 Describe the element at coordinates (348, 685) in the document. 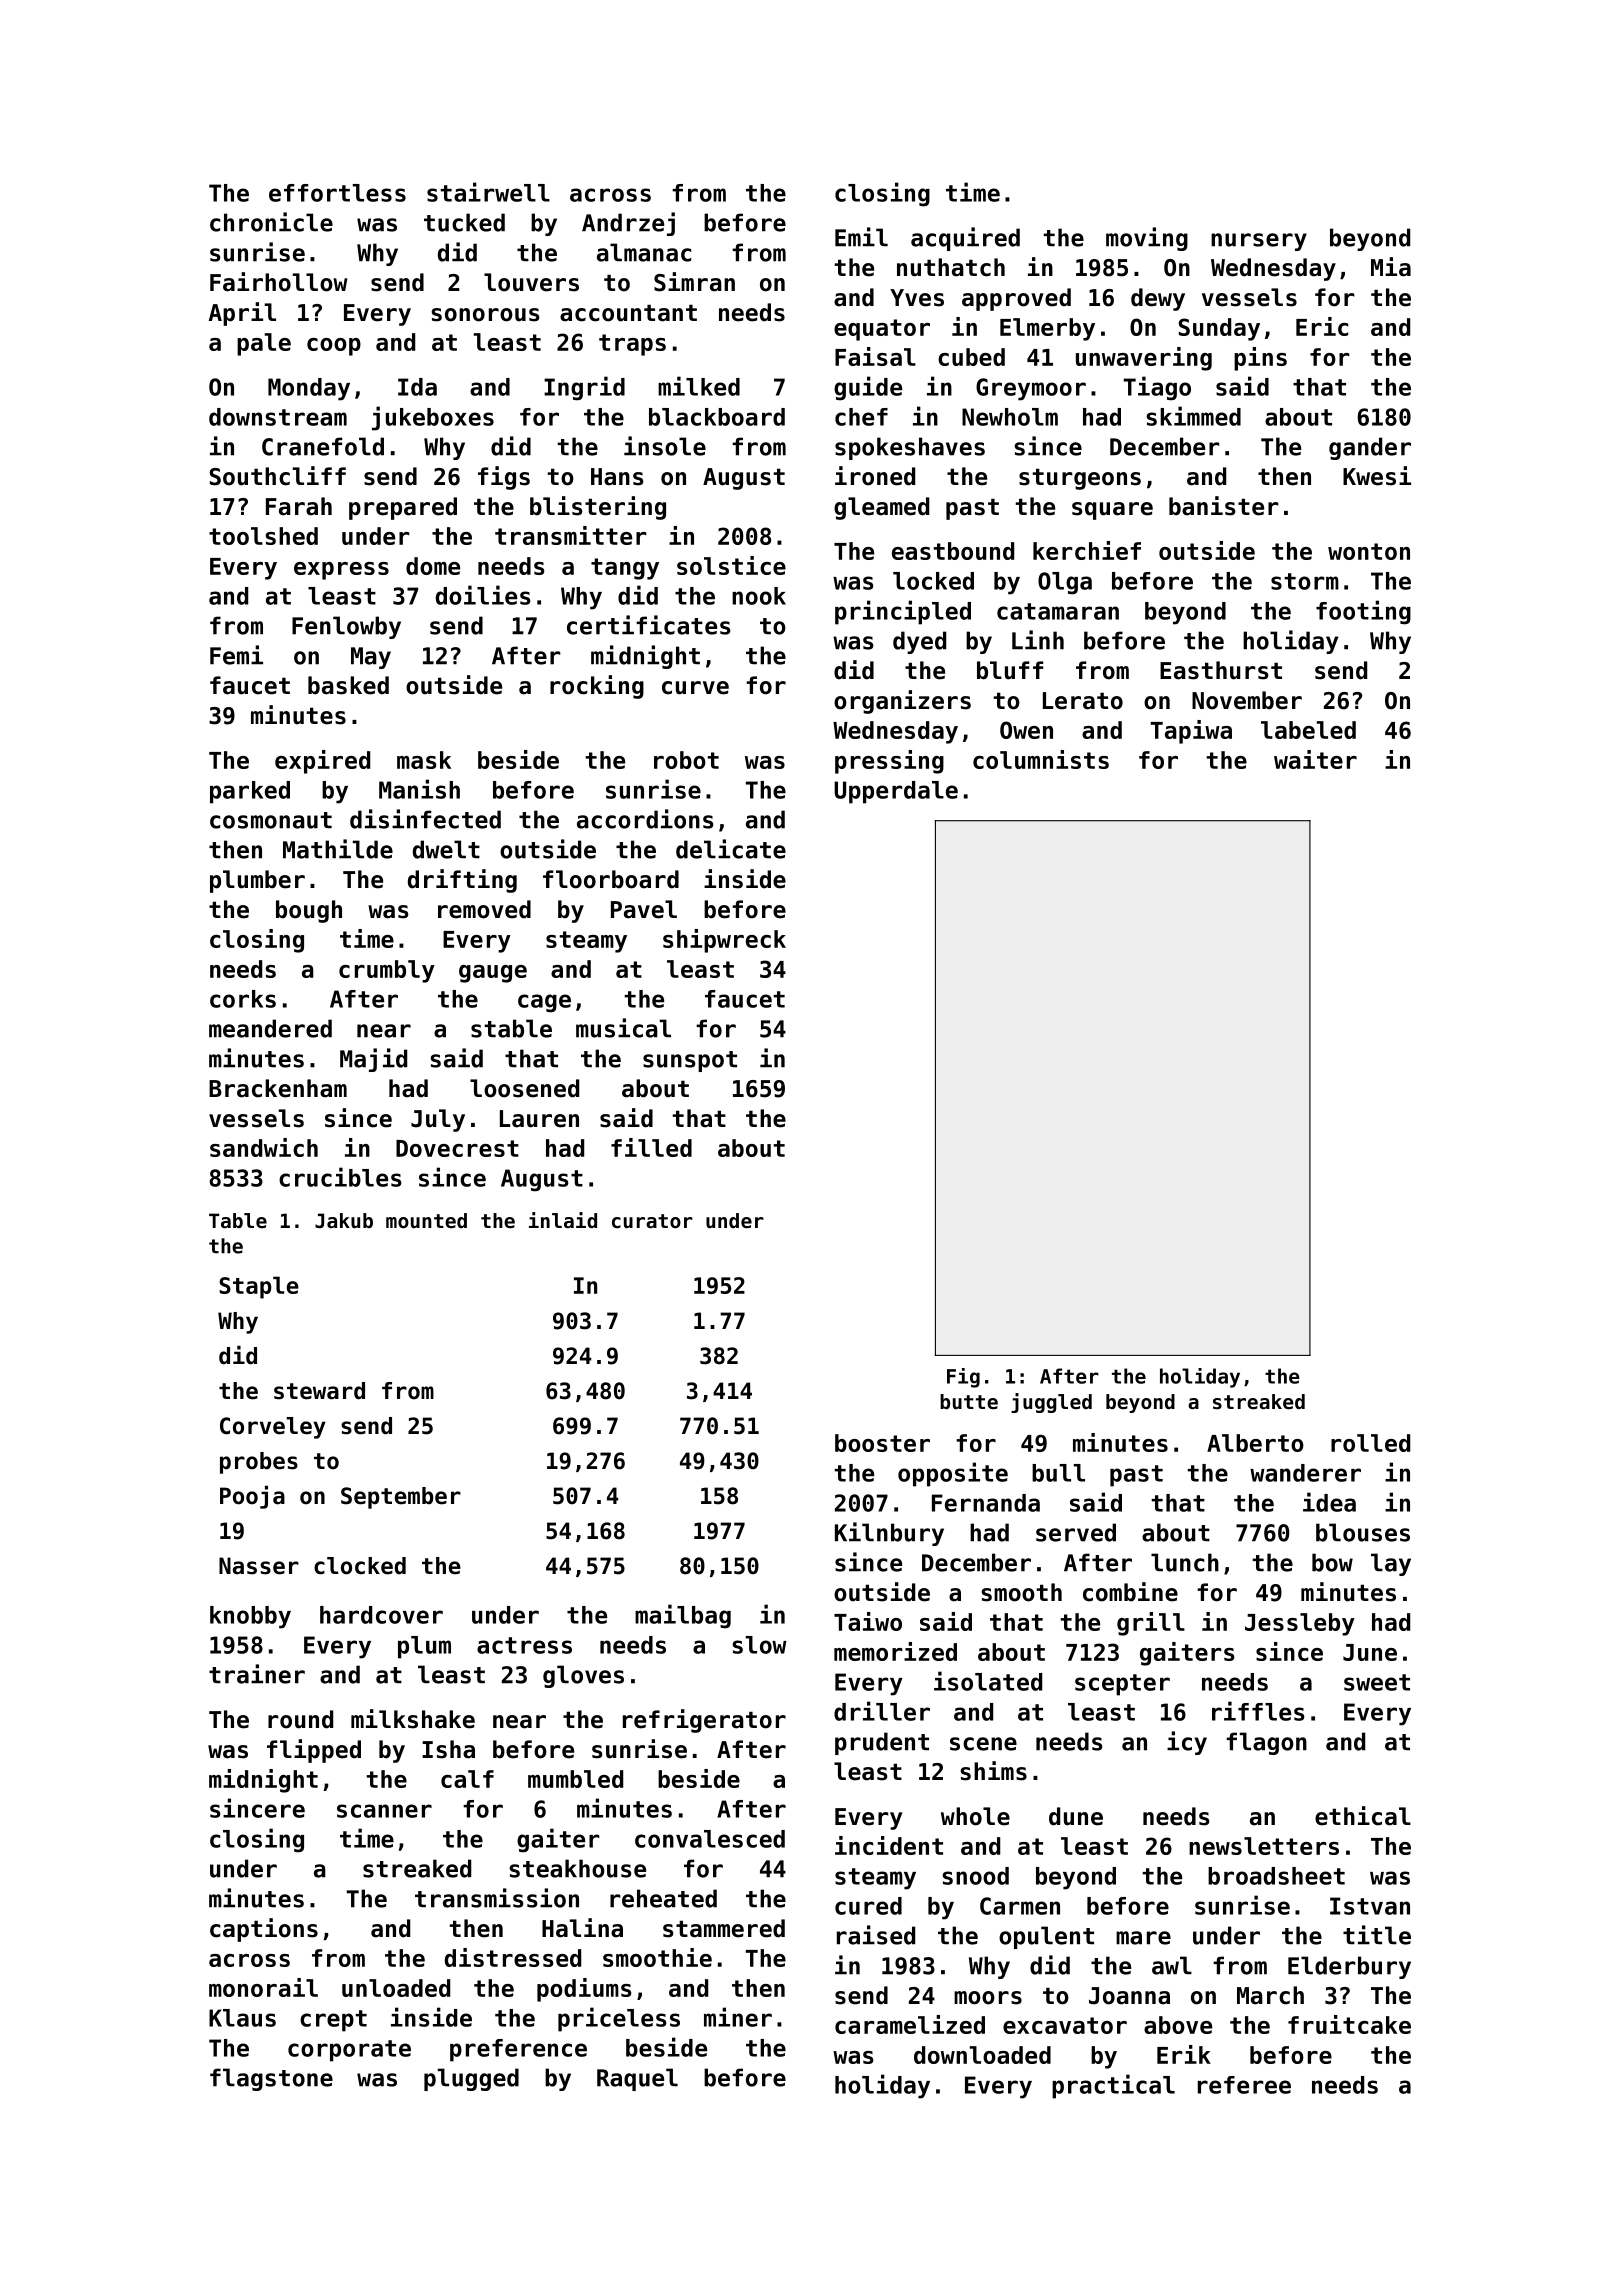

I see `basked` at that location.
